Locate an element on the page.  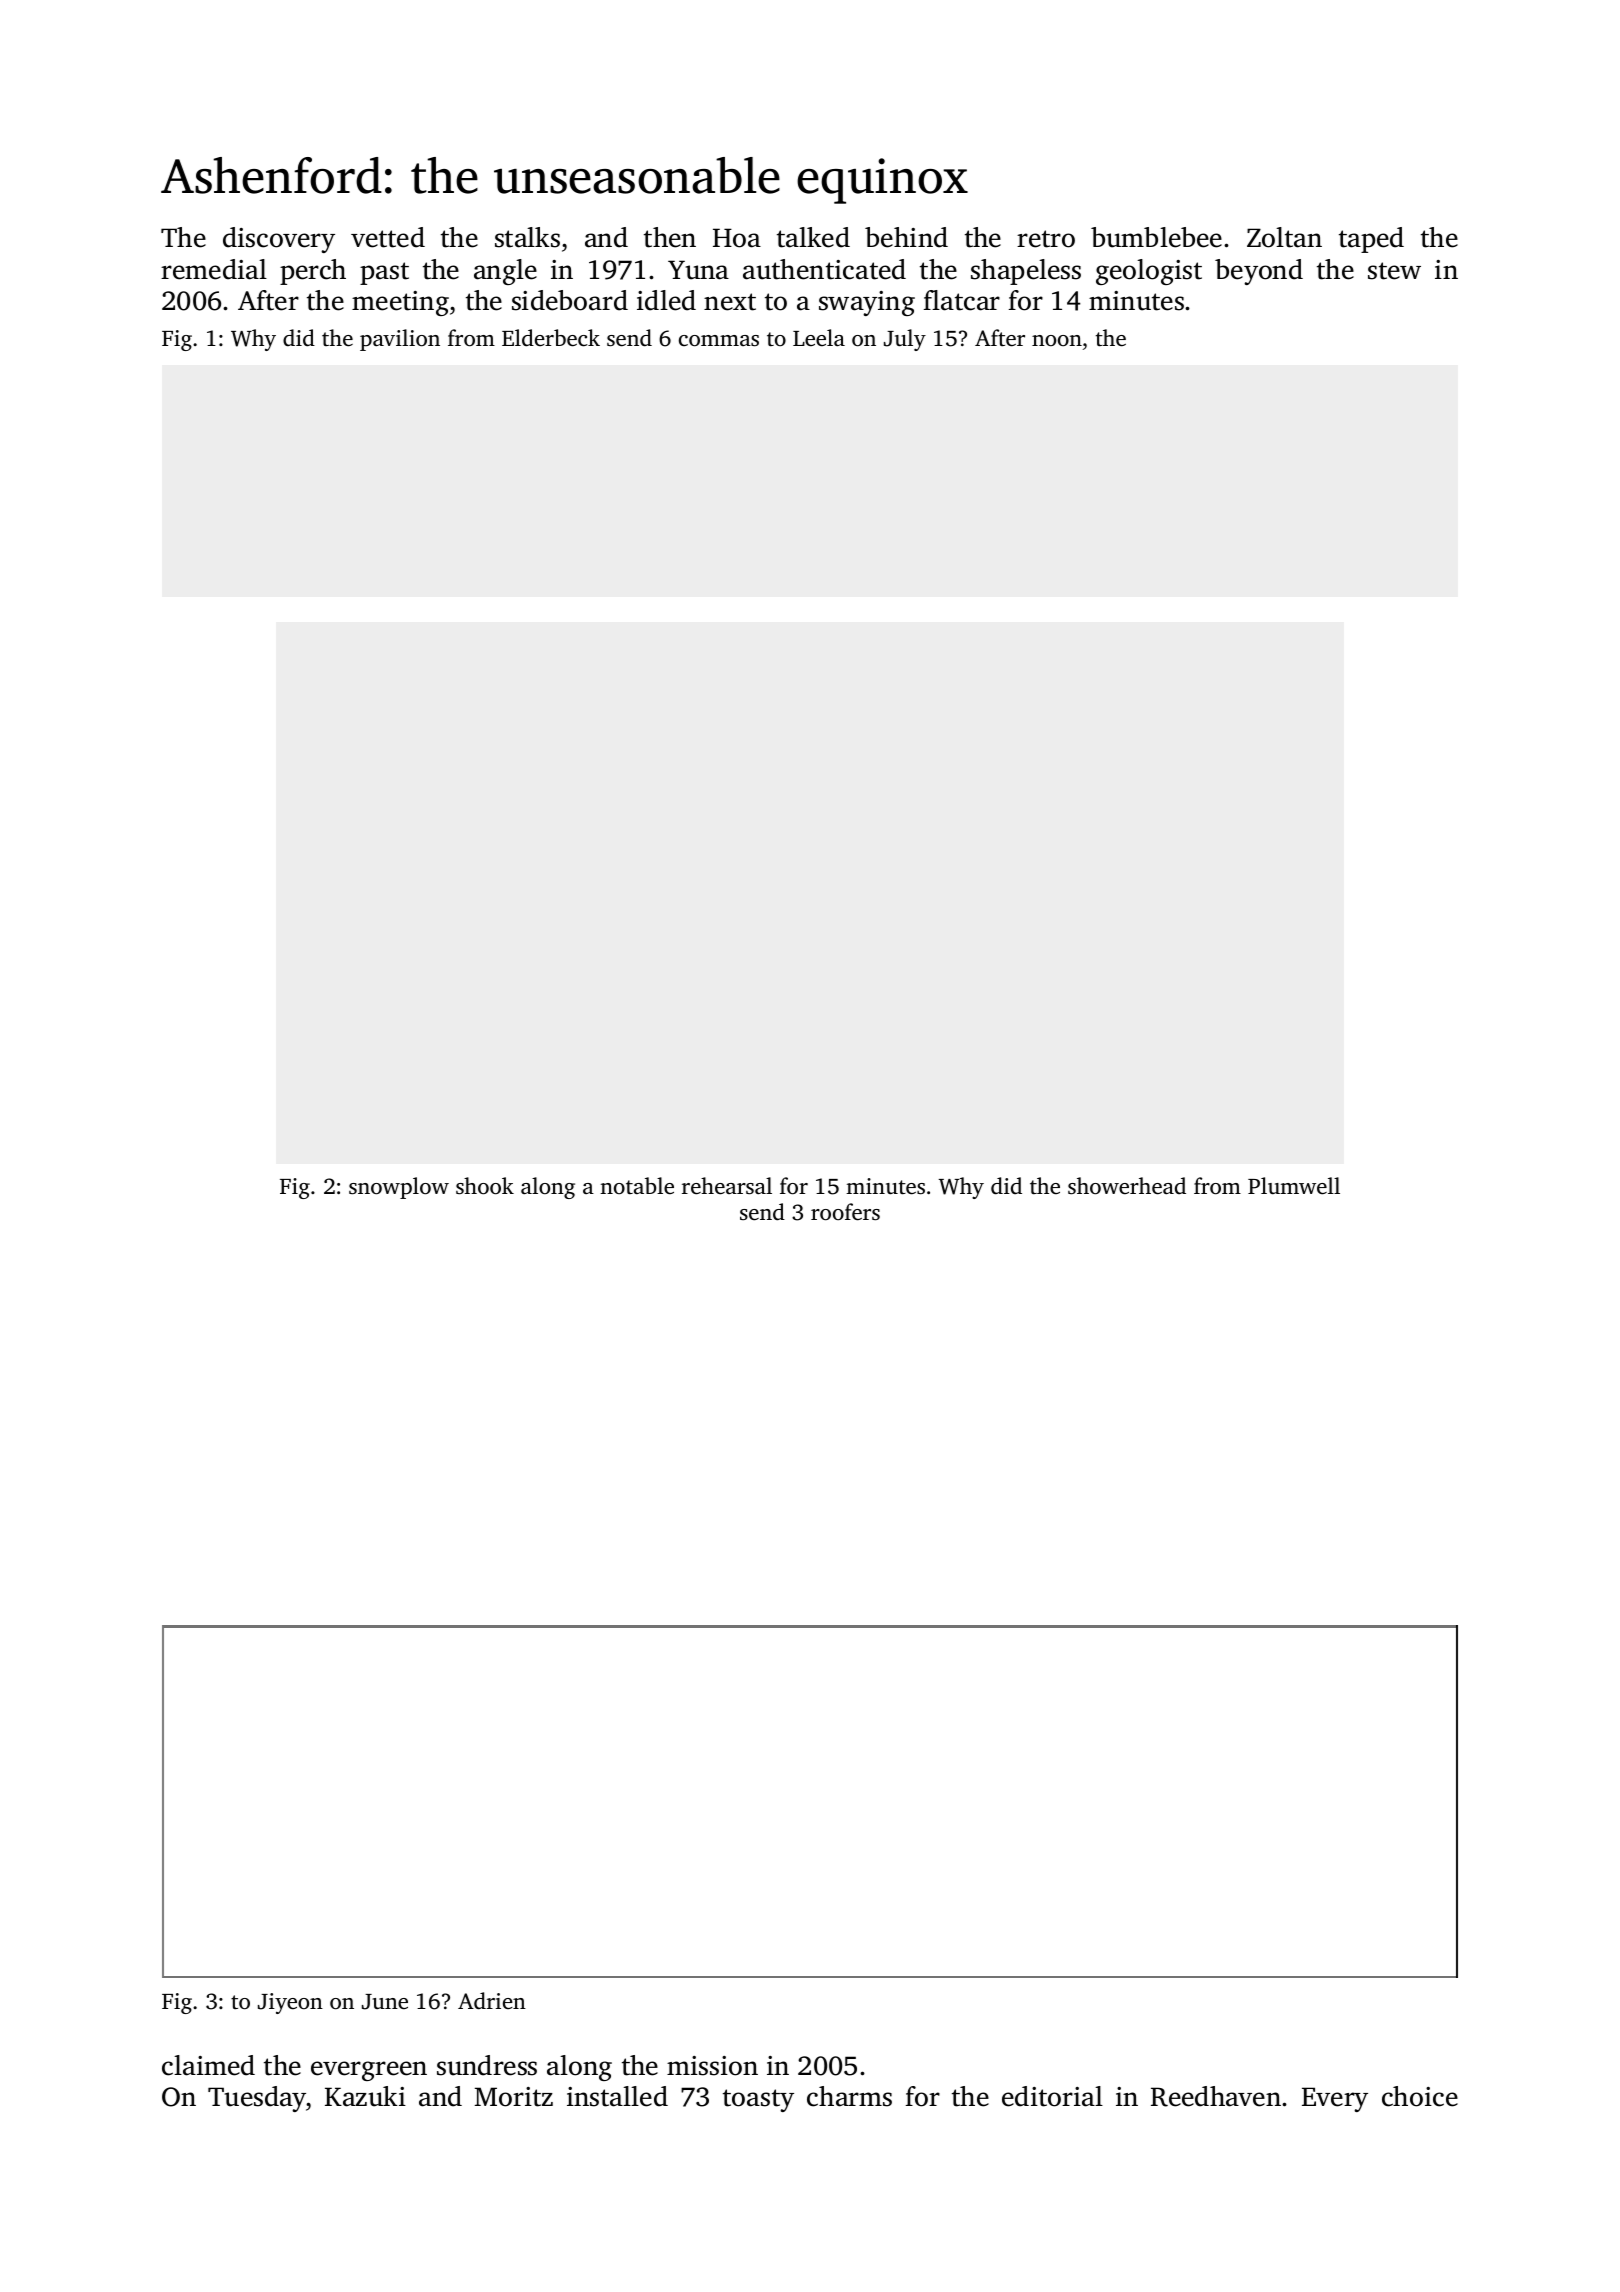
snowplow is located at coordinates (399, 1188).
